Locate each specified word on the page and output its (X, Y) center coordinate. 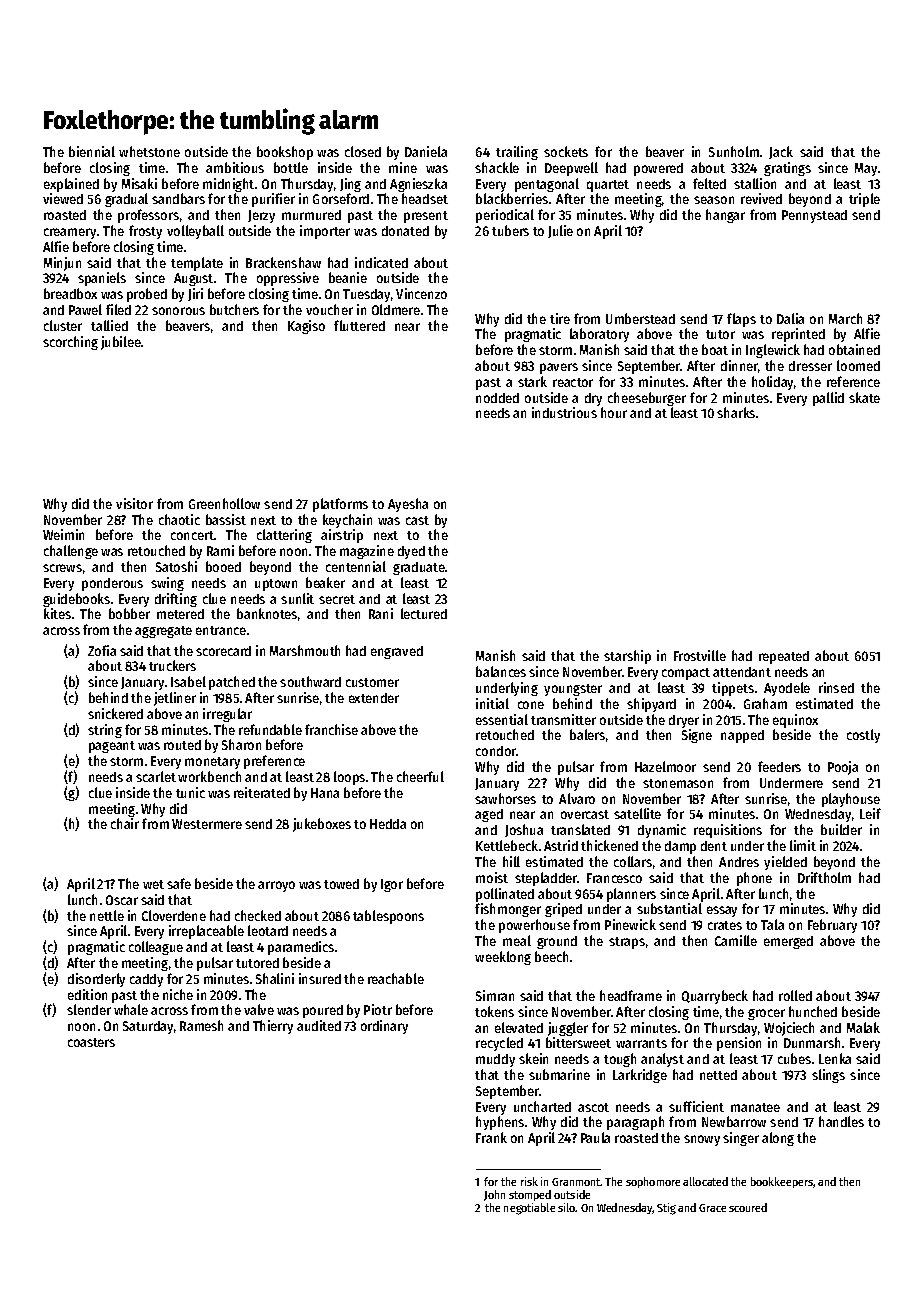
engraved (397, 652)
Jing (350, 185)
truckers (172, 665)
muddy (495, 1060)
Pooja (843, 768)
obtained (854, 349)
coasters (91, 1042)
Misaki (139, 183)
